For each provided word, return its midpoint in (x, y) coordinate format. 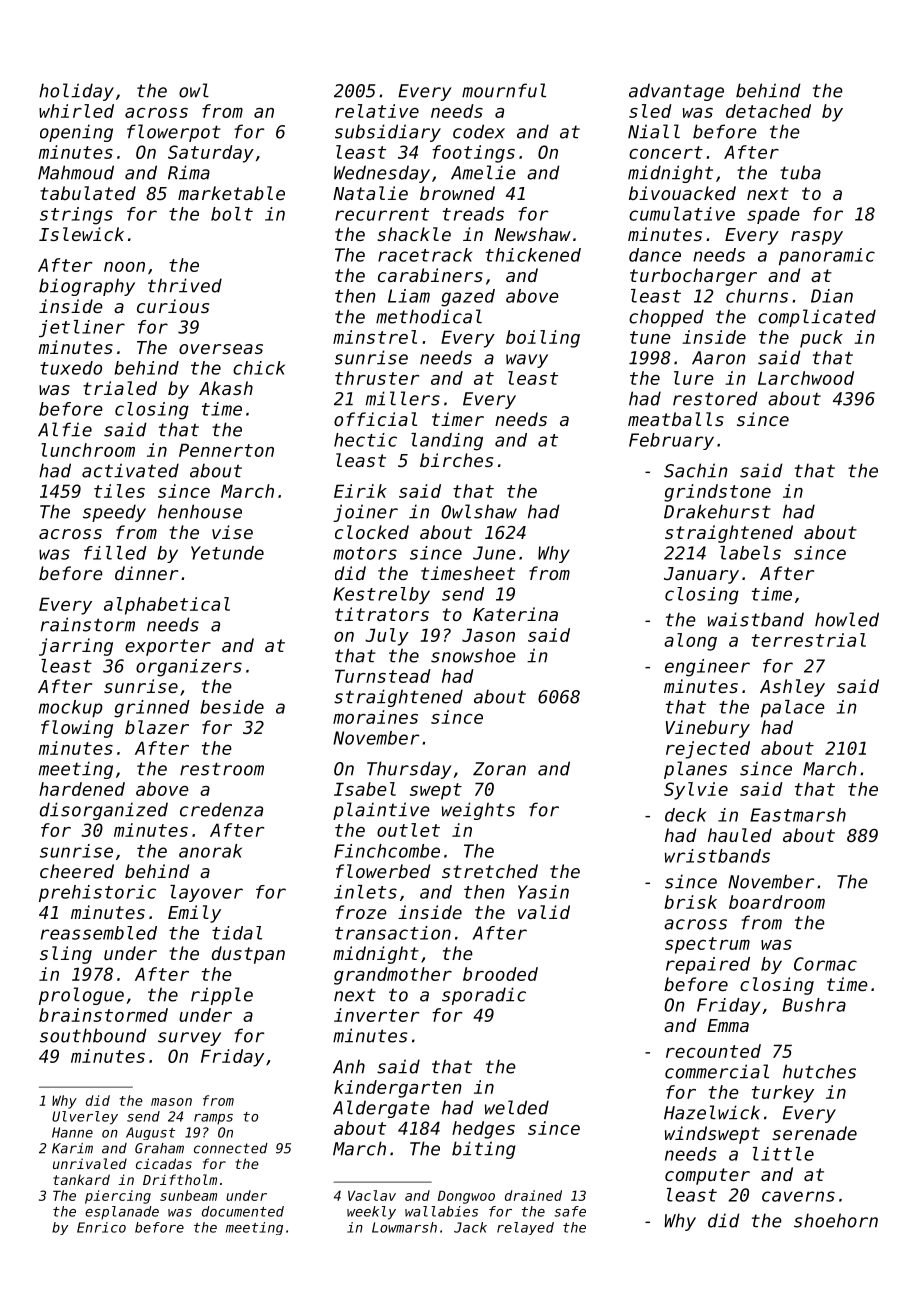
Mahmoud (76, 172)
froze (361, 912)
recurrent (382, 214)
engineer (707, 668)
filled (115, 553)
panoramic (827, 256)
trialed (120, 388)
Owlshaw (479, 511)
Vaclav (372, 1195)
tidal (237, 933)
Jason (488, 635)
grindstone (717, 493)
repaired (708, 965)
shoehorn (836, 1220)
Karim (72, 1148)
